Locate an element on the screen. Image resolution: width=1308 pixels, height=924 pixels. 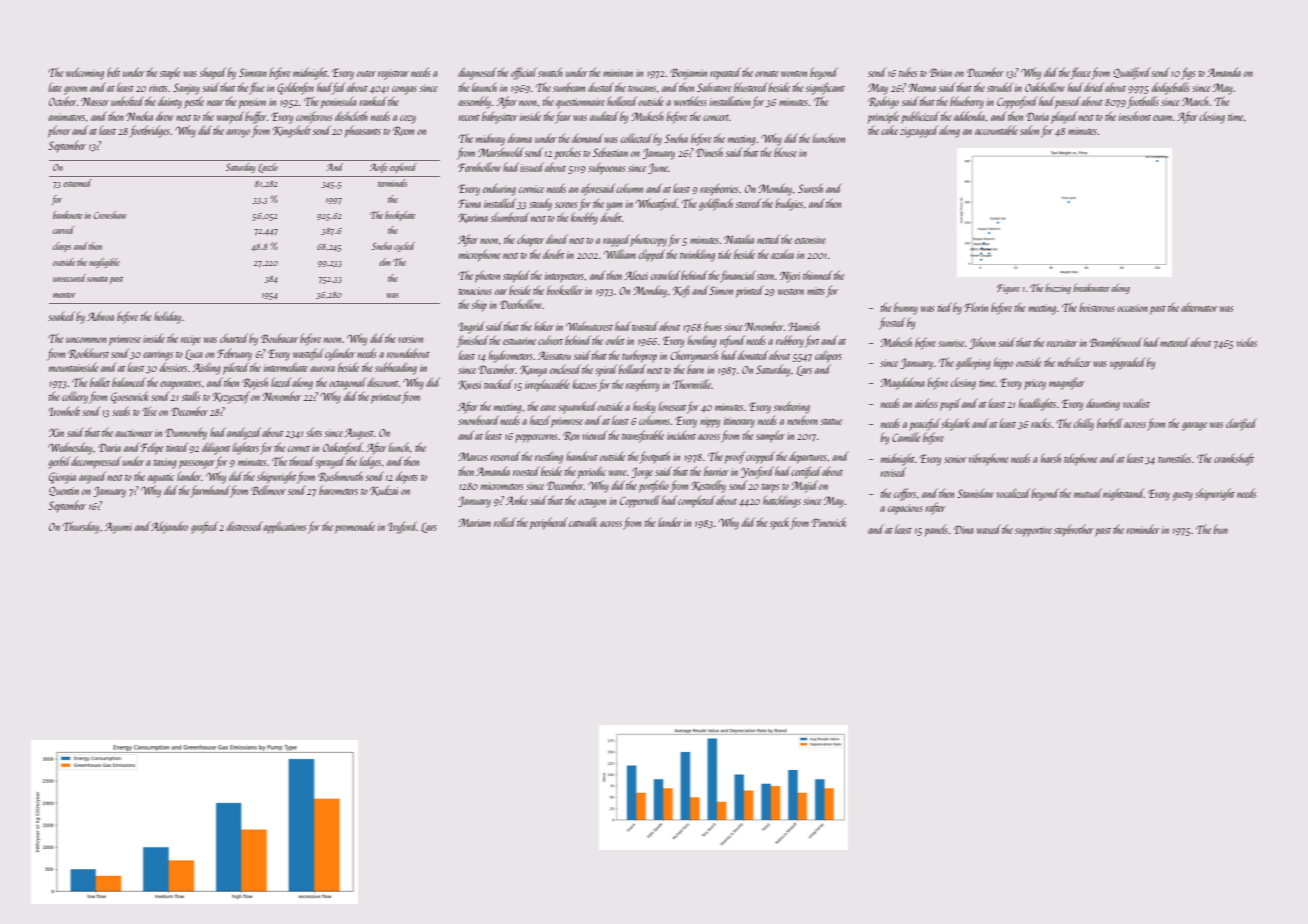
uncommon is located at coordinates (86, 340).
